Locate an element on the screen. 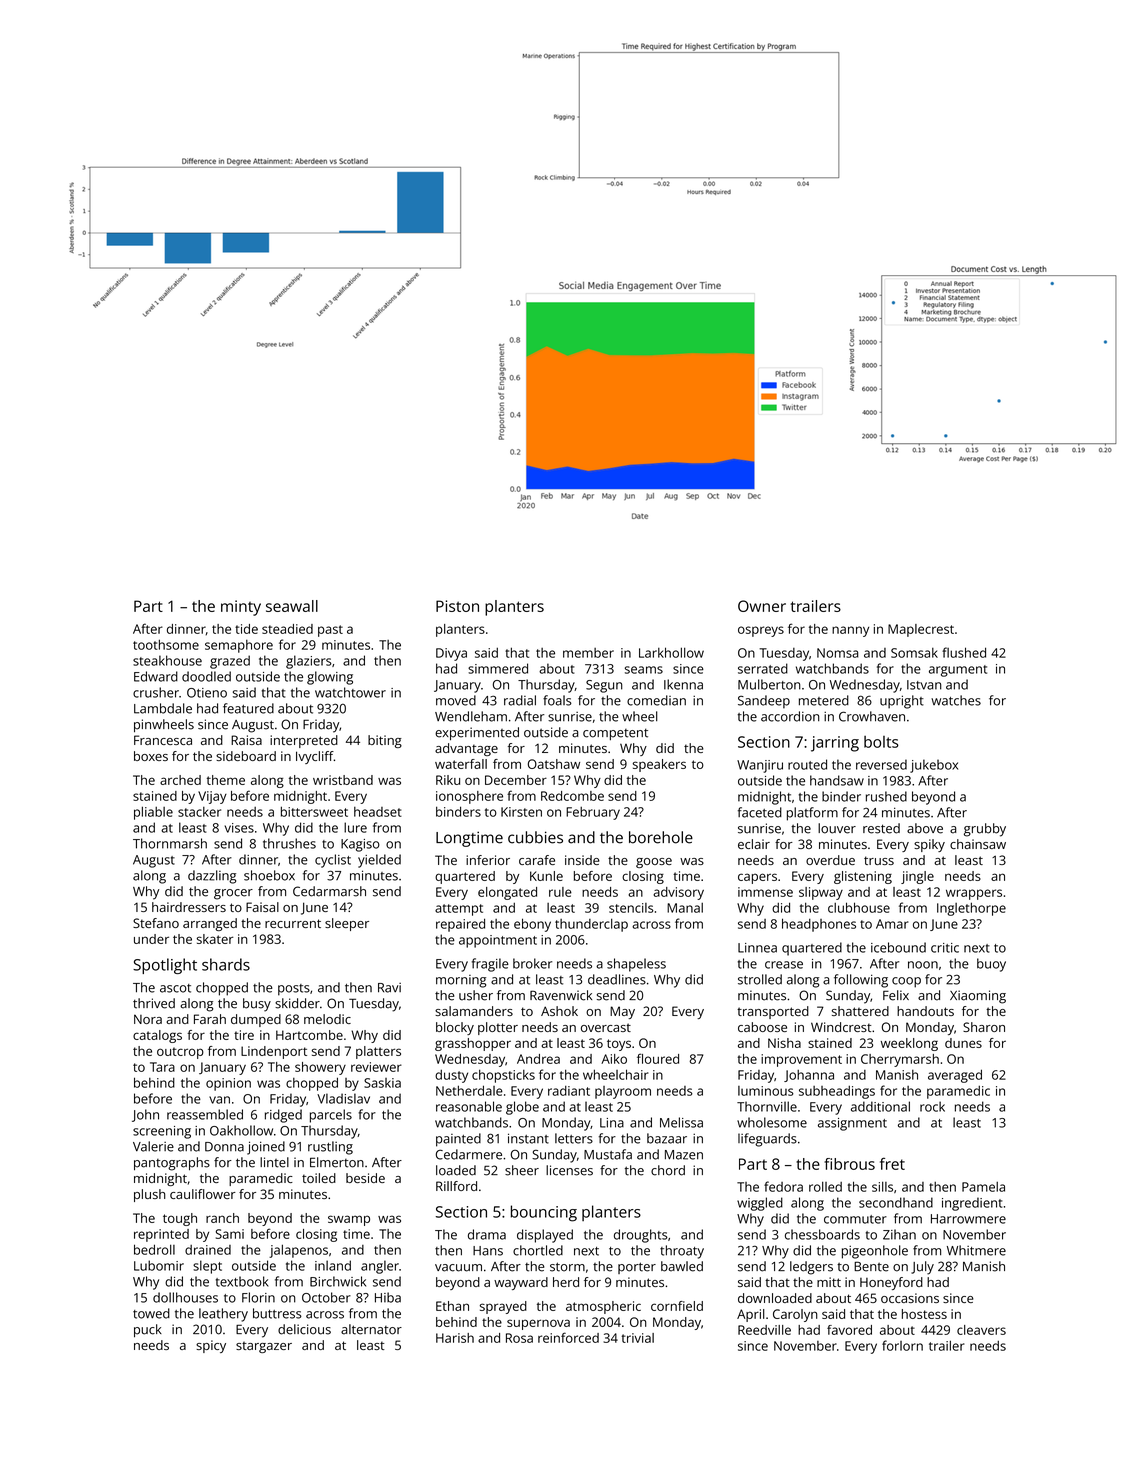  past is located at coordinates (330, 631).
